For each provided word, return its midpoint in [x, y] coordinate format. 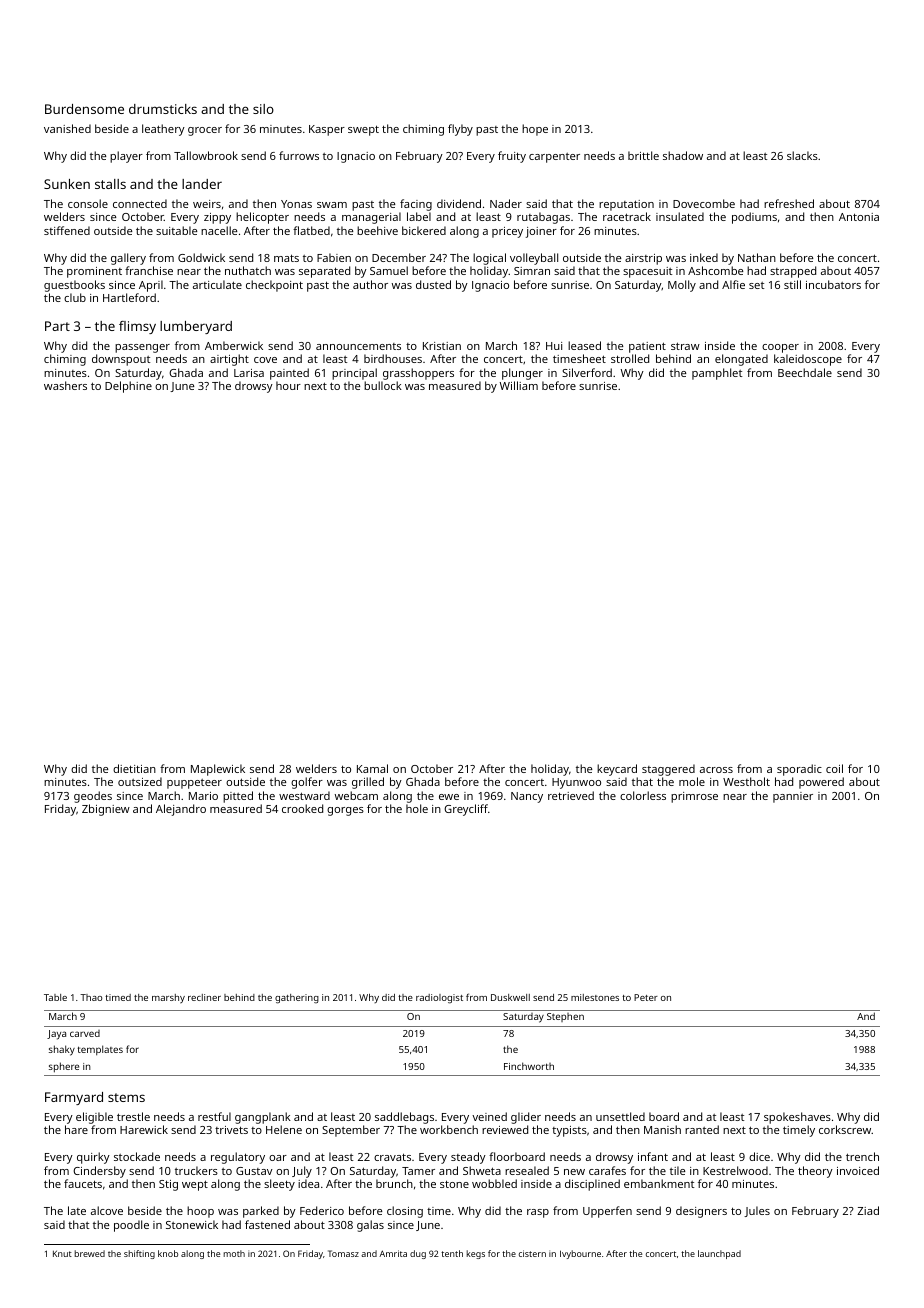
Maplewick [218, 770]
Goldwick [201, 257]
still [792, 284]
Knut [62, 1254]
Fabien [334, 257]
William [519, 385]
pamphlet [717, 374]
